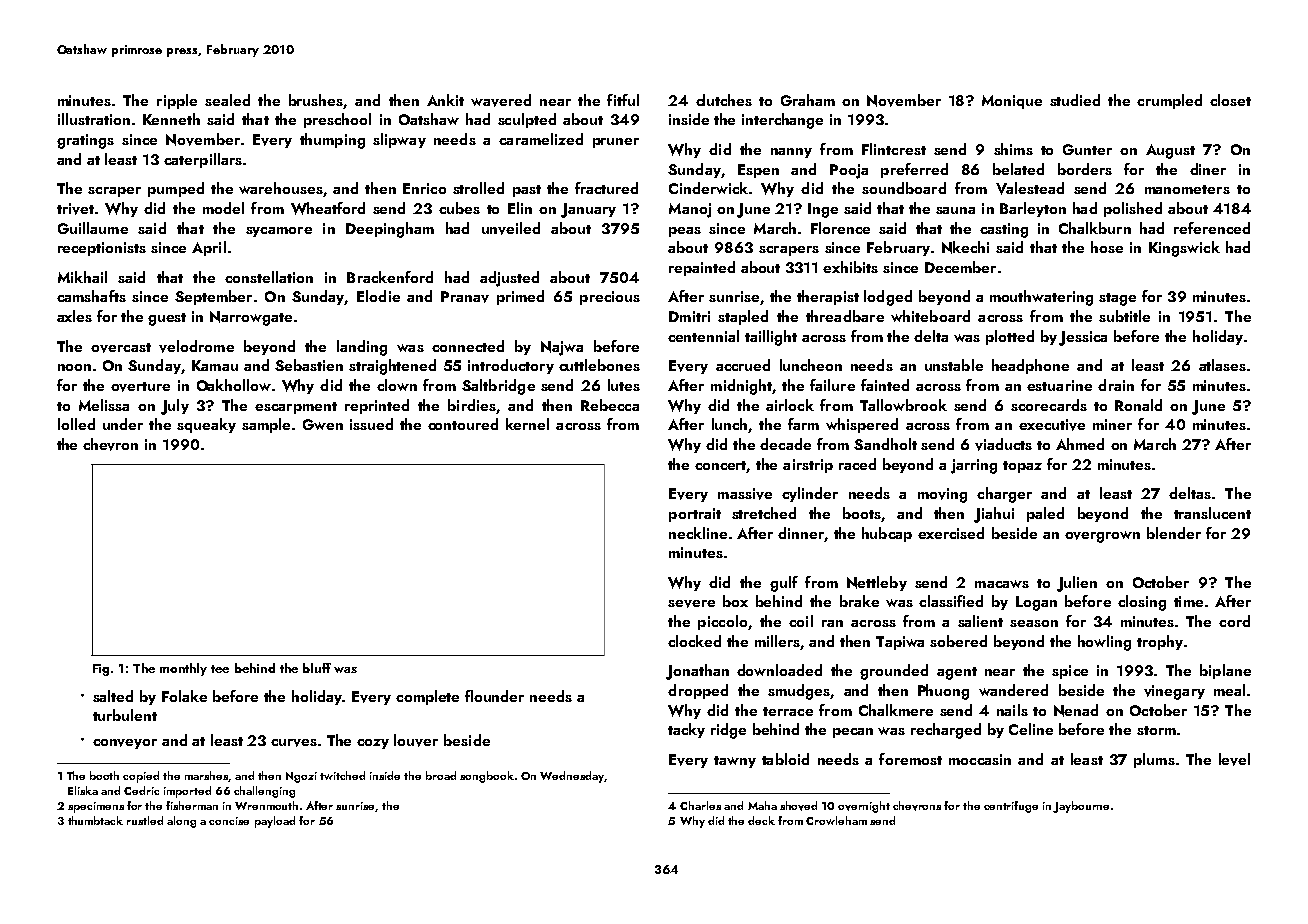 Image resolution: width=1308 pixels, height=924 pixels. What do you see at coordinates (275, 822) in the screenshot?
I see `payload` at bounding box center [275, 822].
